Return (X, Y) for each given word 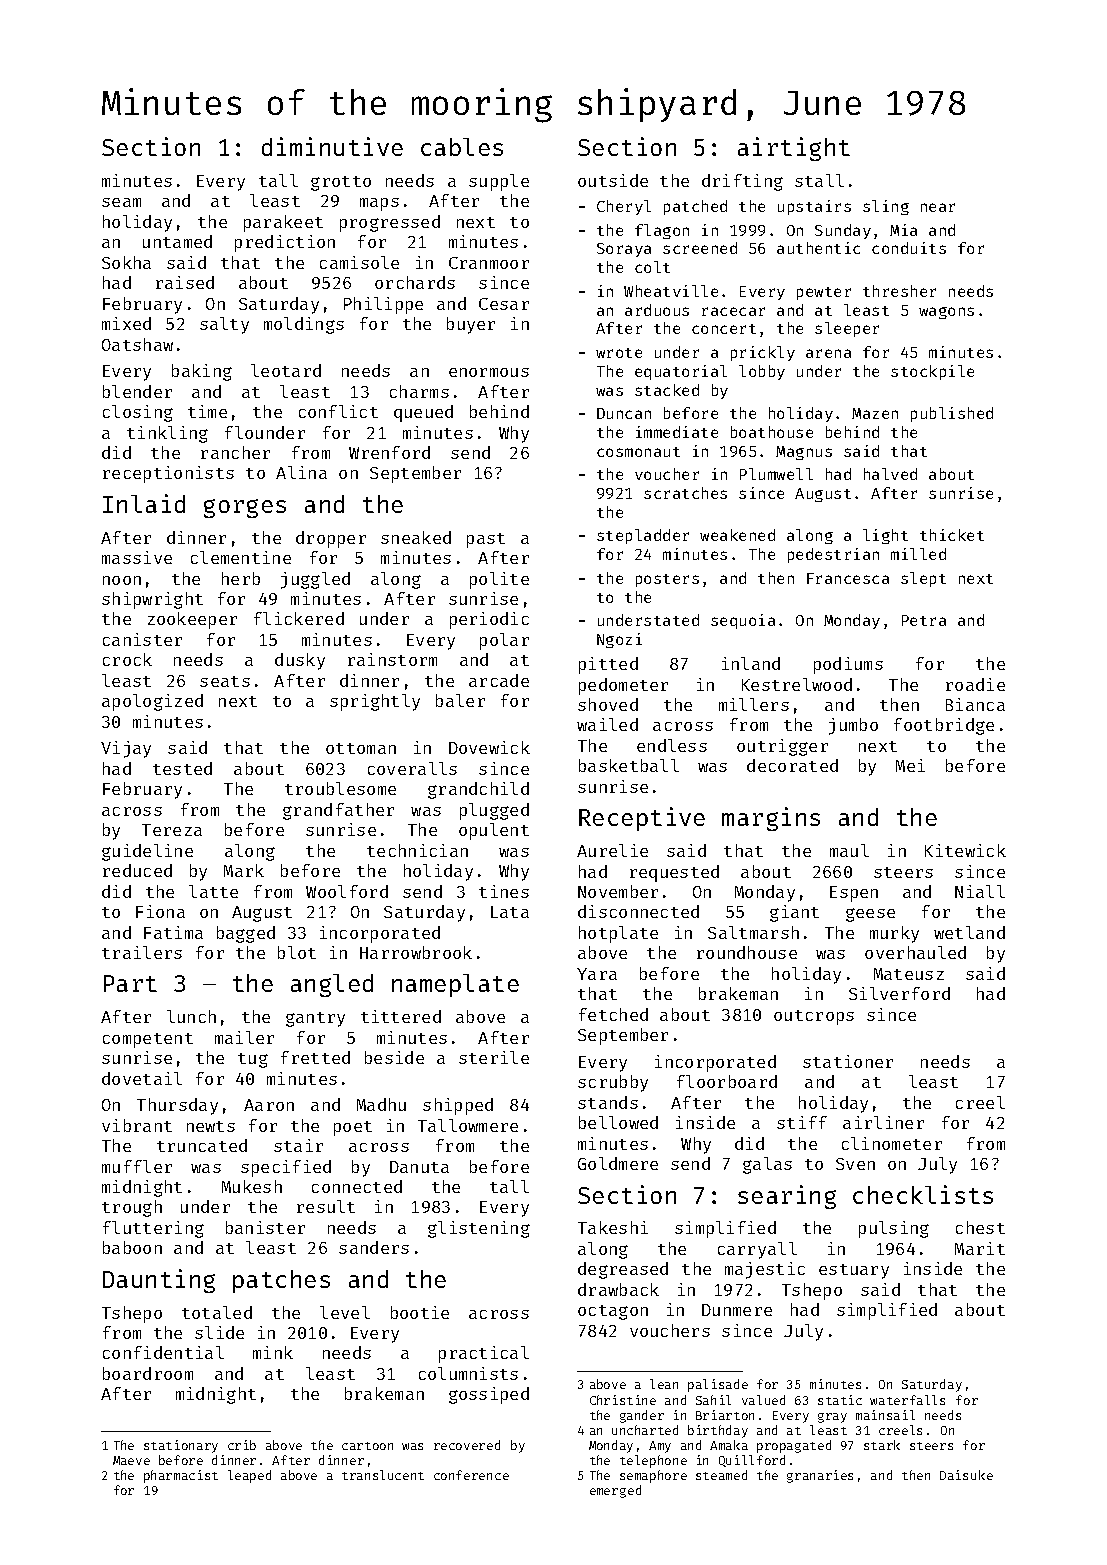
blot (297, 952)
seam (121, 202)
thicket (952, 535)
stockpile (932, 372)
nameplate (455, 985)
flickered (299, 618)
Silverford (899, 993)
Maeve (131, 1460)
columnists (468, 1373)
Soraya (624, 250)
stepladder (643, 536)
